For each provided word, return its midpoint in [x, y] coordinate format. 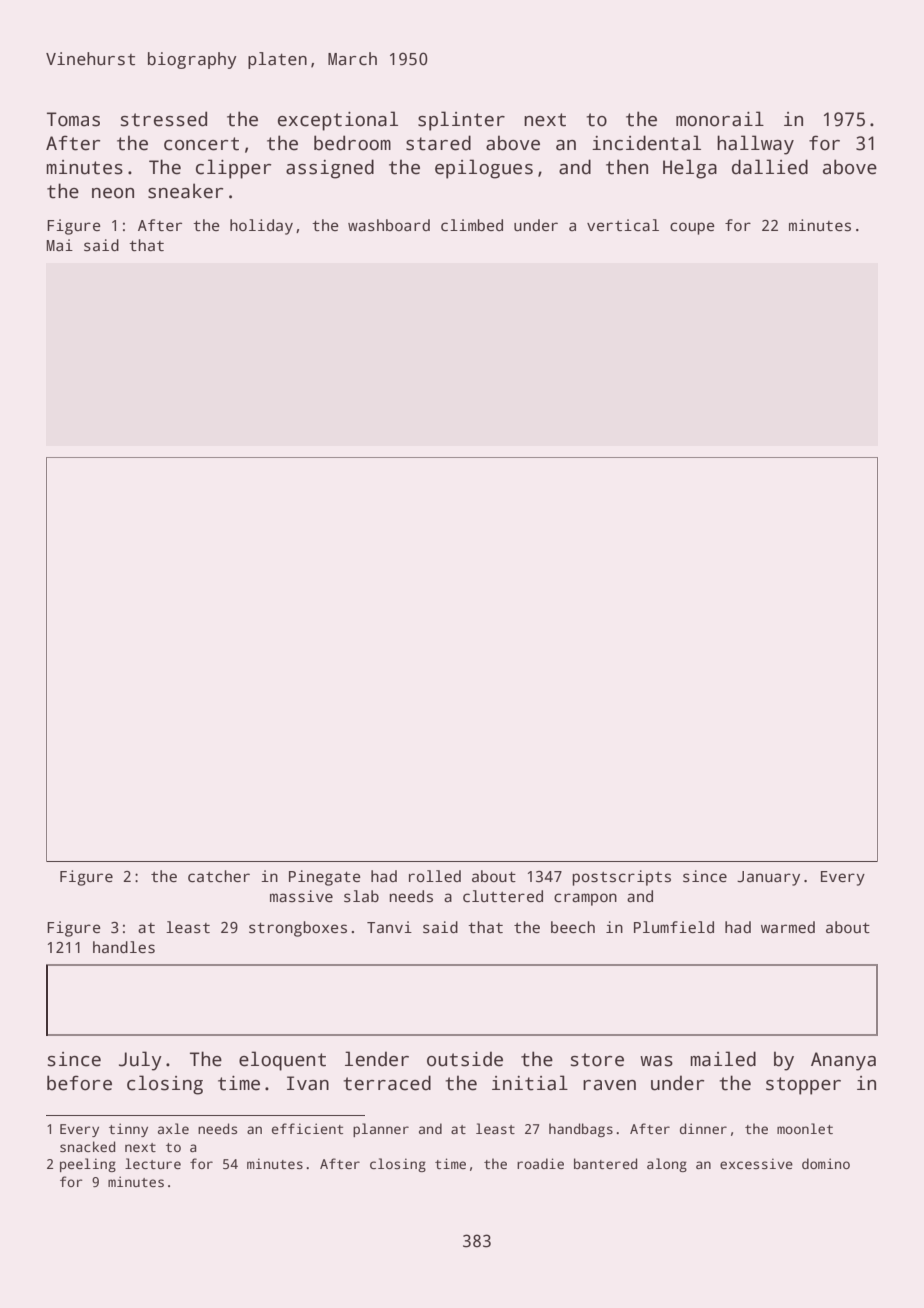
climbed [472, 225]
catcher [219, 876]
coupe [692, 228]
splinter [461, 121]
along [667, 1165]
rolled [435, 876]
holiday [261, 227]
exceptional [338, 121]
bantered [605, 1163]
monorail [720, 119]
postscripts [621, 878]
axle [173, 1128]
